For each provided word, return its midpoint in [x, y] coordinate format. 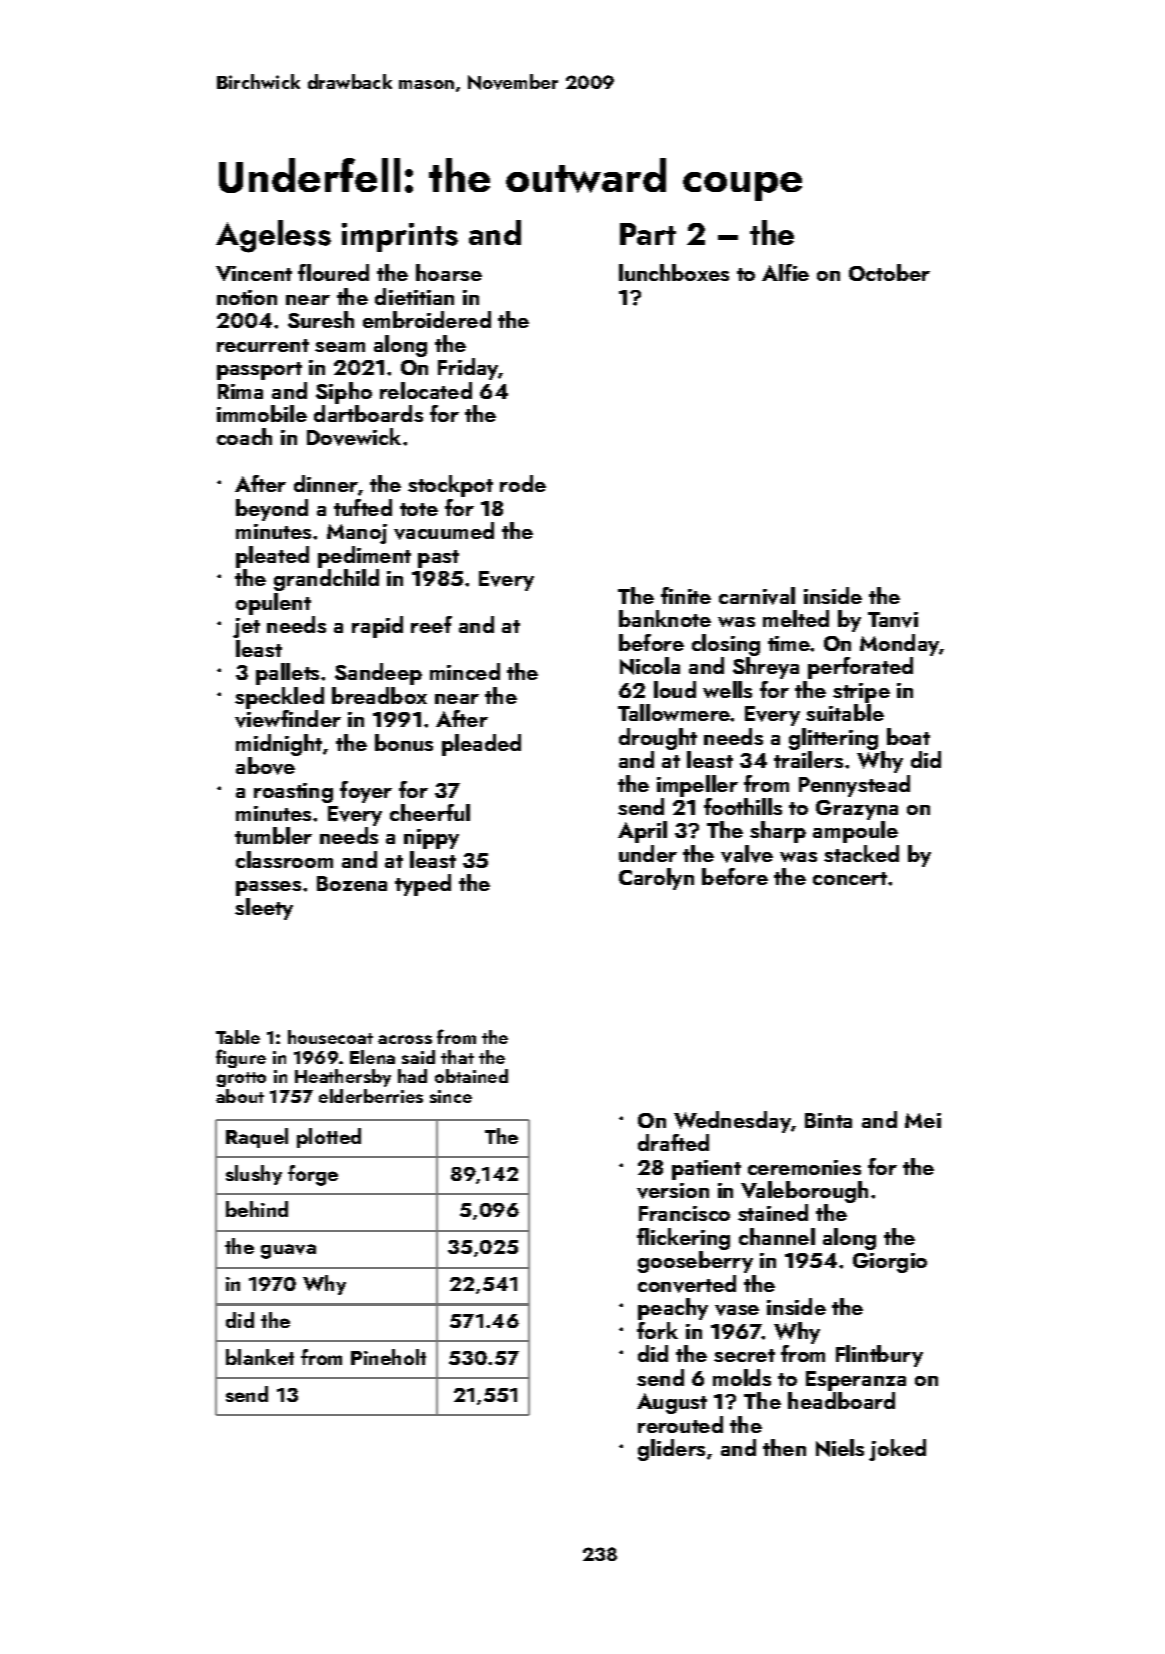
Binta [828, 1120]
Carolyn [656, 879]
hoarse [449, 272]
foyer [366, 792]
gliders [671, 1450]
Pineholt [388, 1357]
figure [241, 1058]
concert [850, 878]
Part [648, 234]
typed [423, 885]
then [784, 1447]
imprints [400, 237]
